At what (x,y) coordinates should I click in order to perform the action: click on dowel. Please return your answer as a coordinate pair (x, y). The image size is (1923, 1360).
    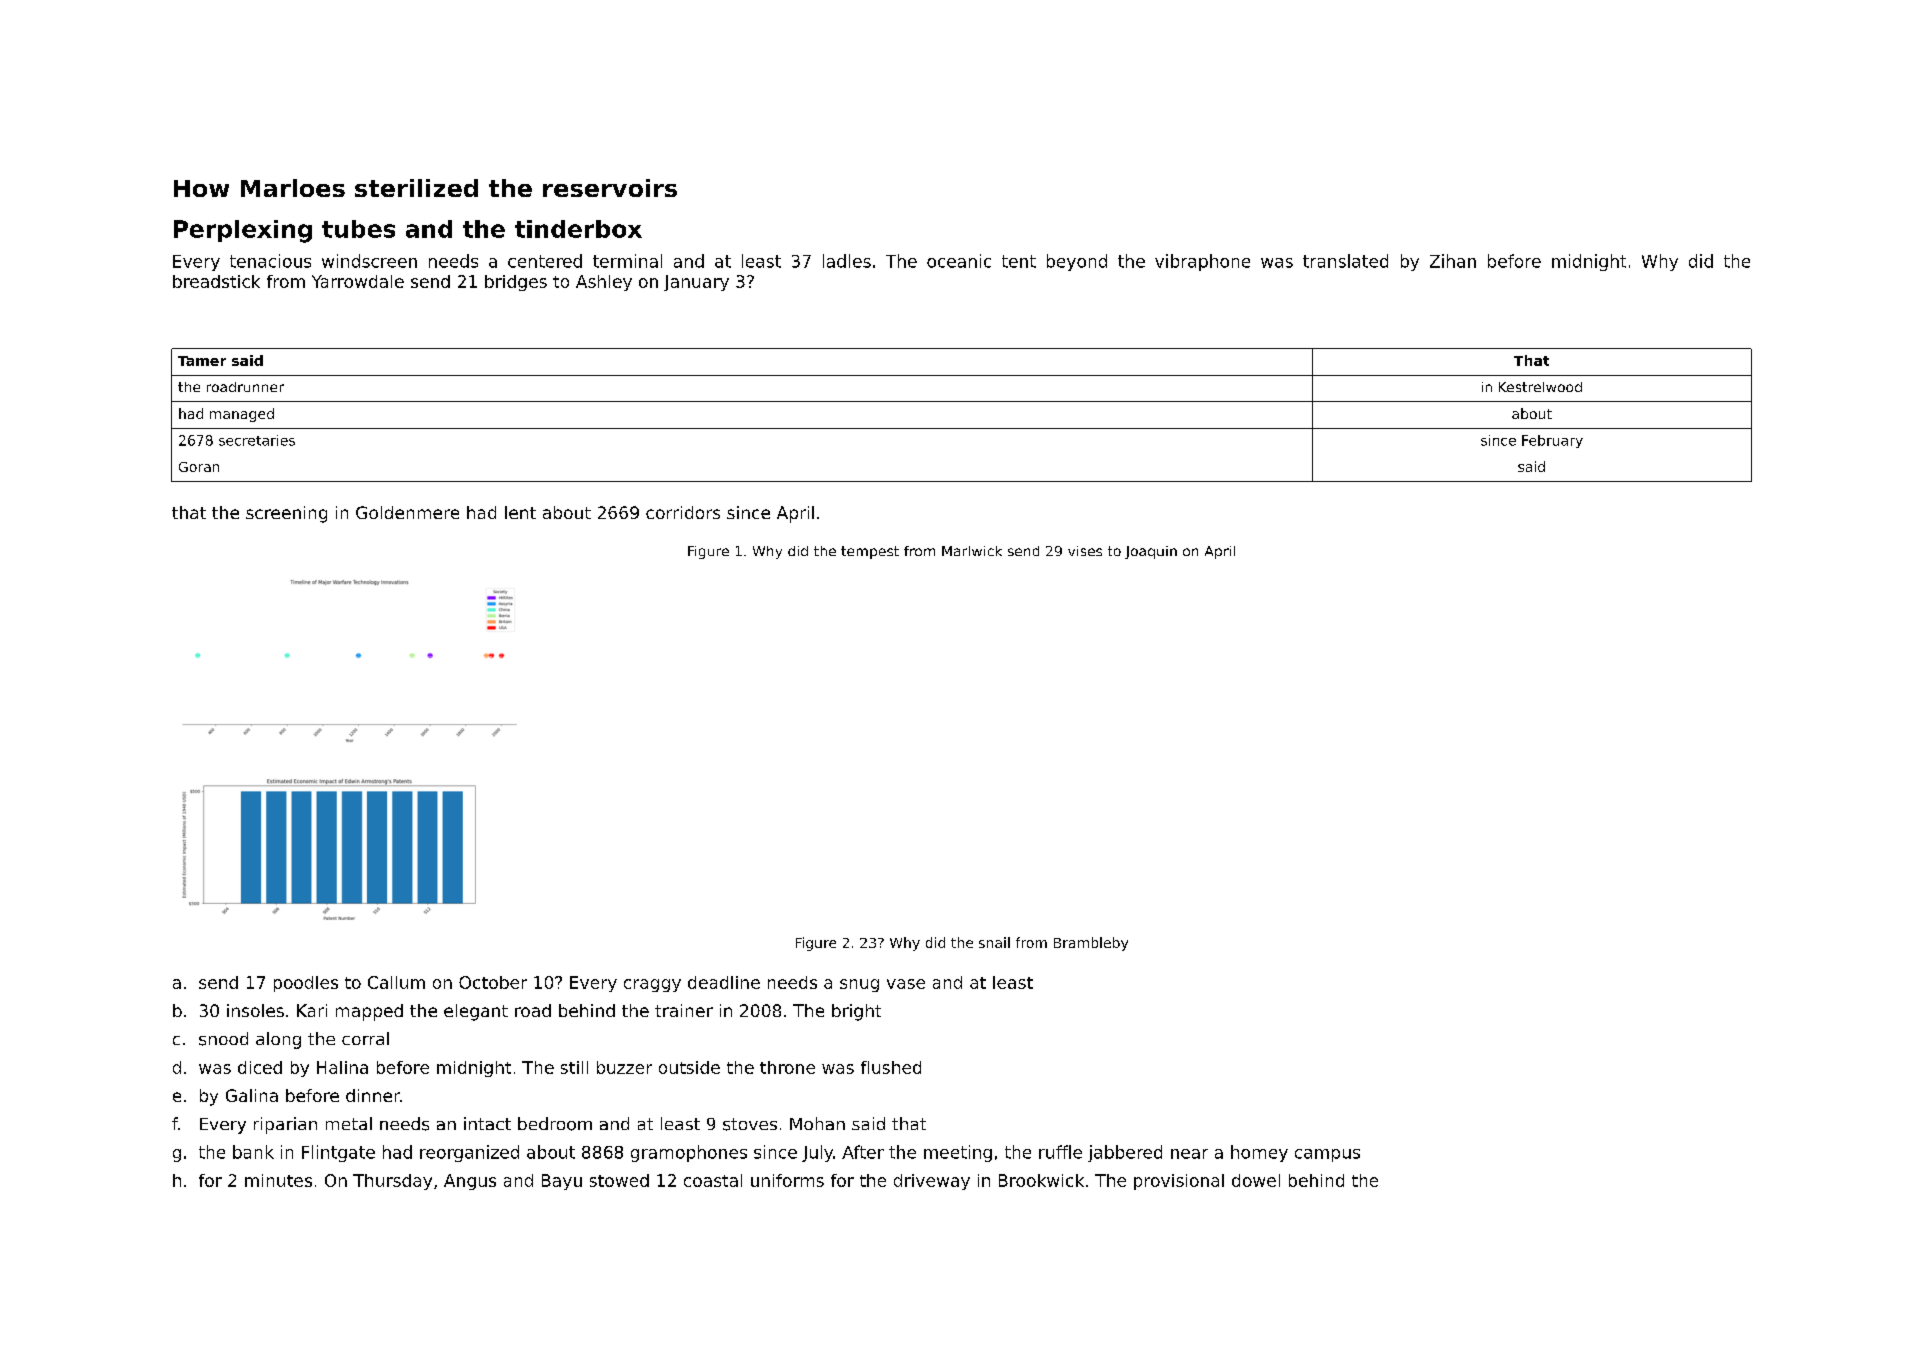
    Looking at the image, I should click on (1256, 1180).
